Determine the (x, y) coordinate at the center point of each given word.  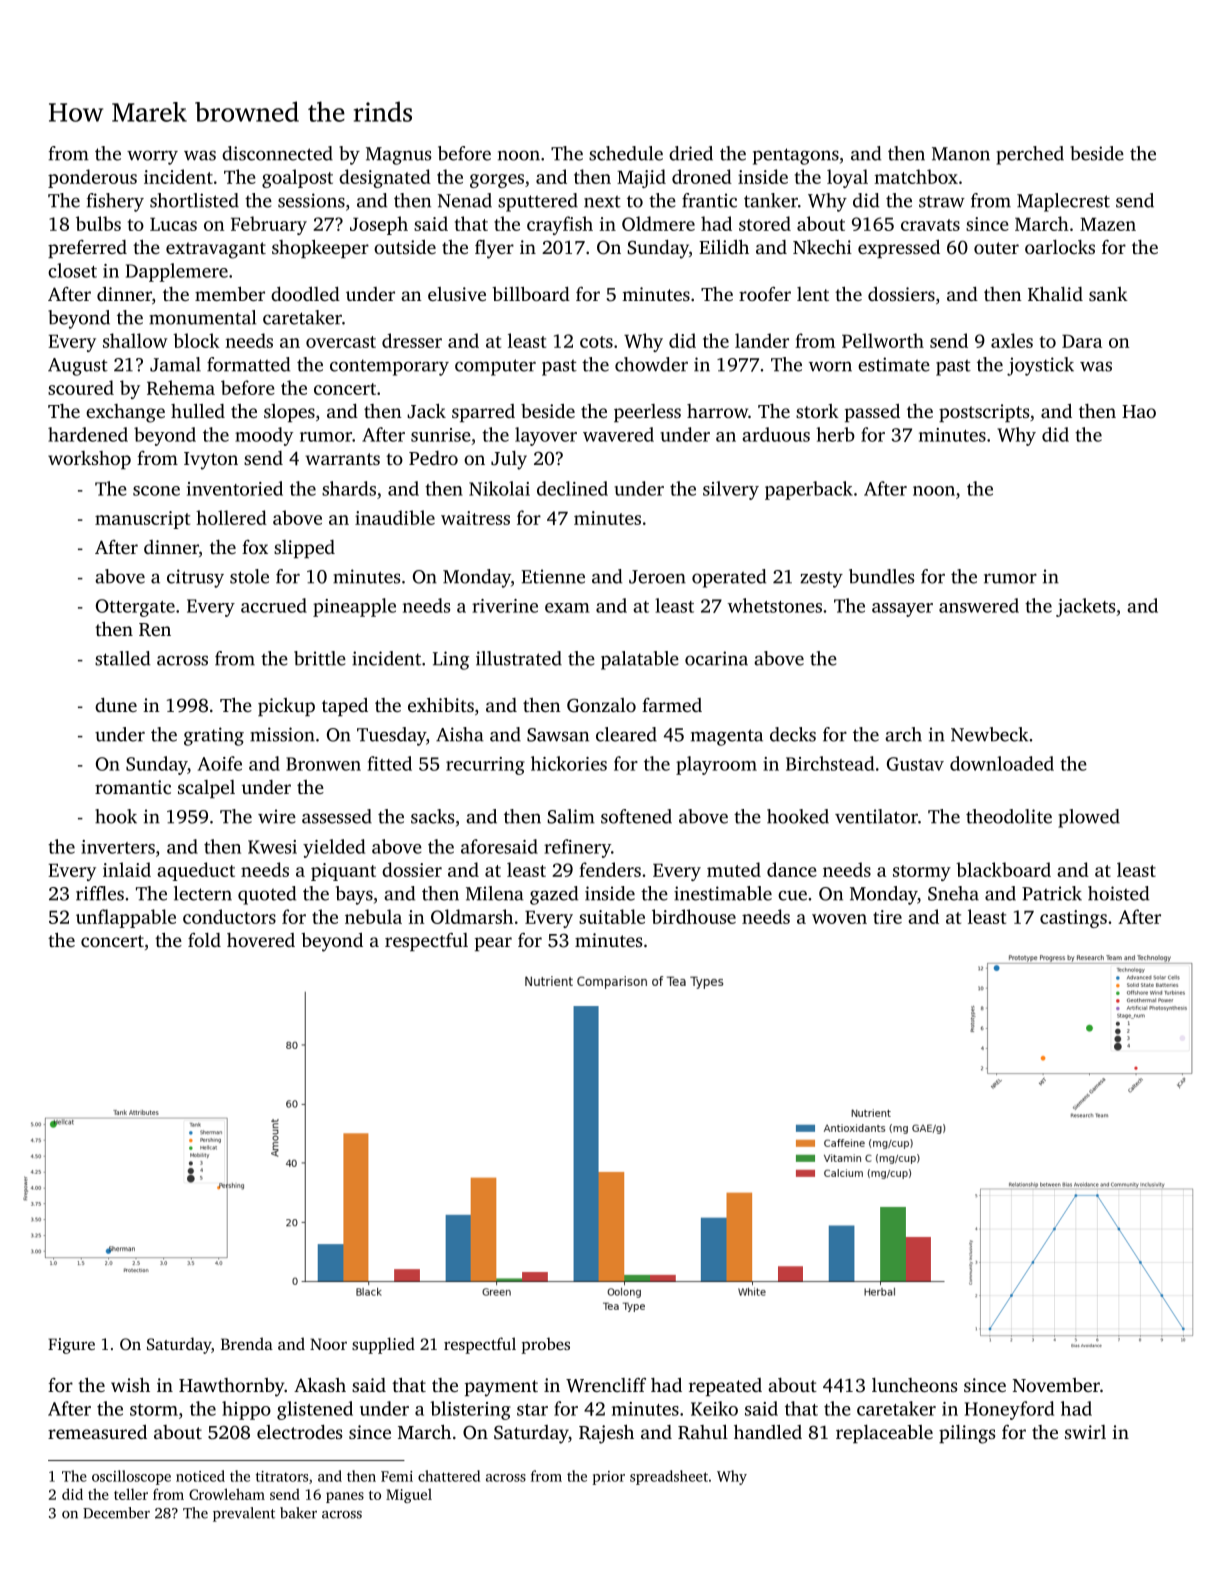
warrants (342, 459)
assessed (337, 816)
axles (1012, 340)
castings (1073, 919)
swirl (1085, 1432)
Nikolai (499, 488)
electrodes (299, 1432)
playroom (716, 765)
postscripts (984, 413)
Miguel (409, 1495)
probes (545, 1345)
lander (762, 340)
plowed (1089, 818)
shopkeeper (320, 248)
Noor (328, 1344)
